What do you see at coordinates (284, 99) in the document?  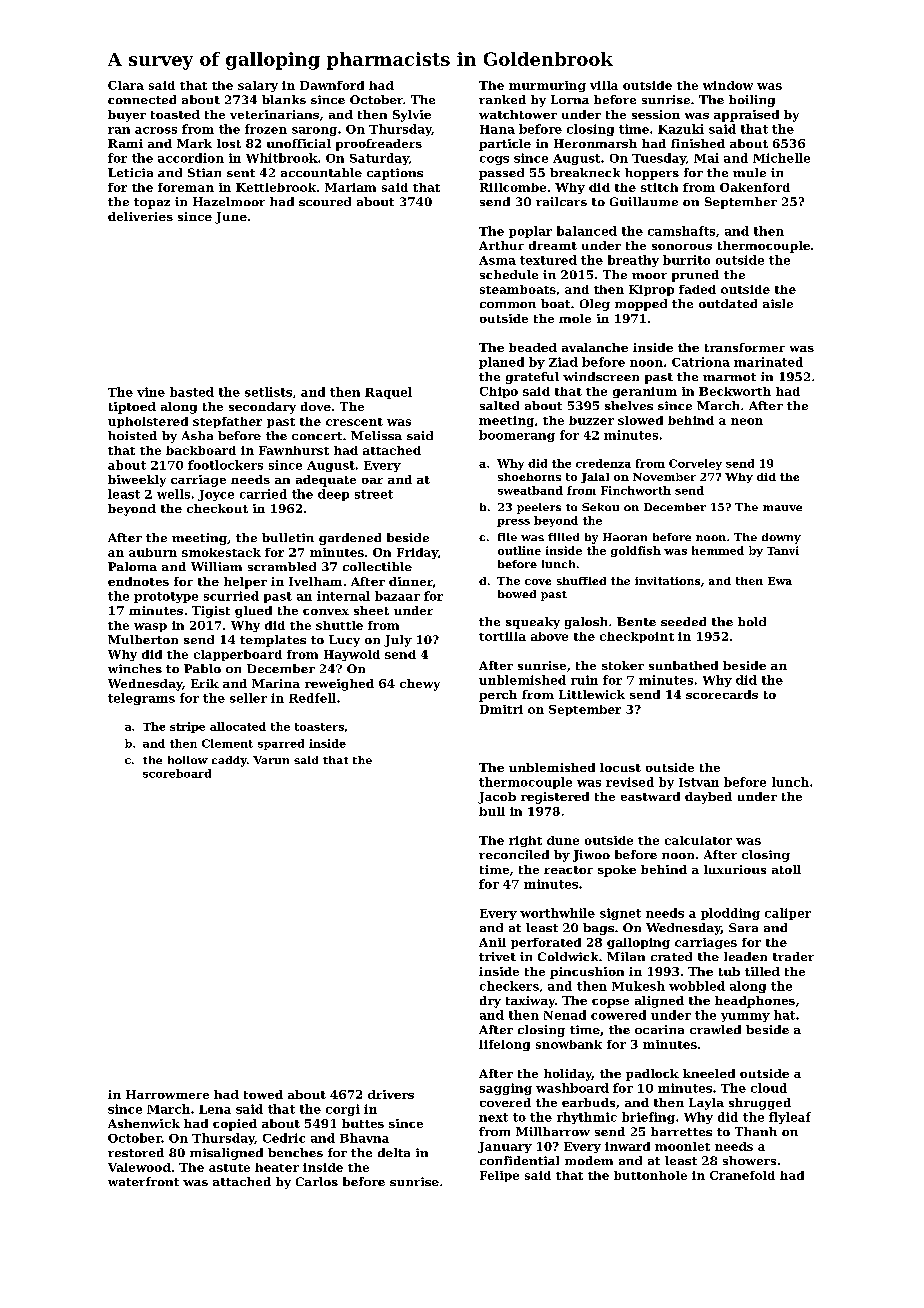 I see `blanks` at bounding box center [284, 99].
